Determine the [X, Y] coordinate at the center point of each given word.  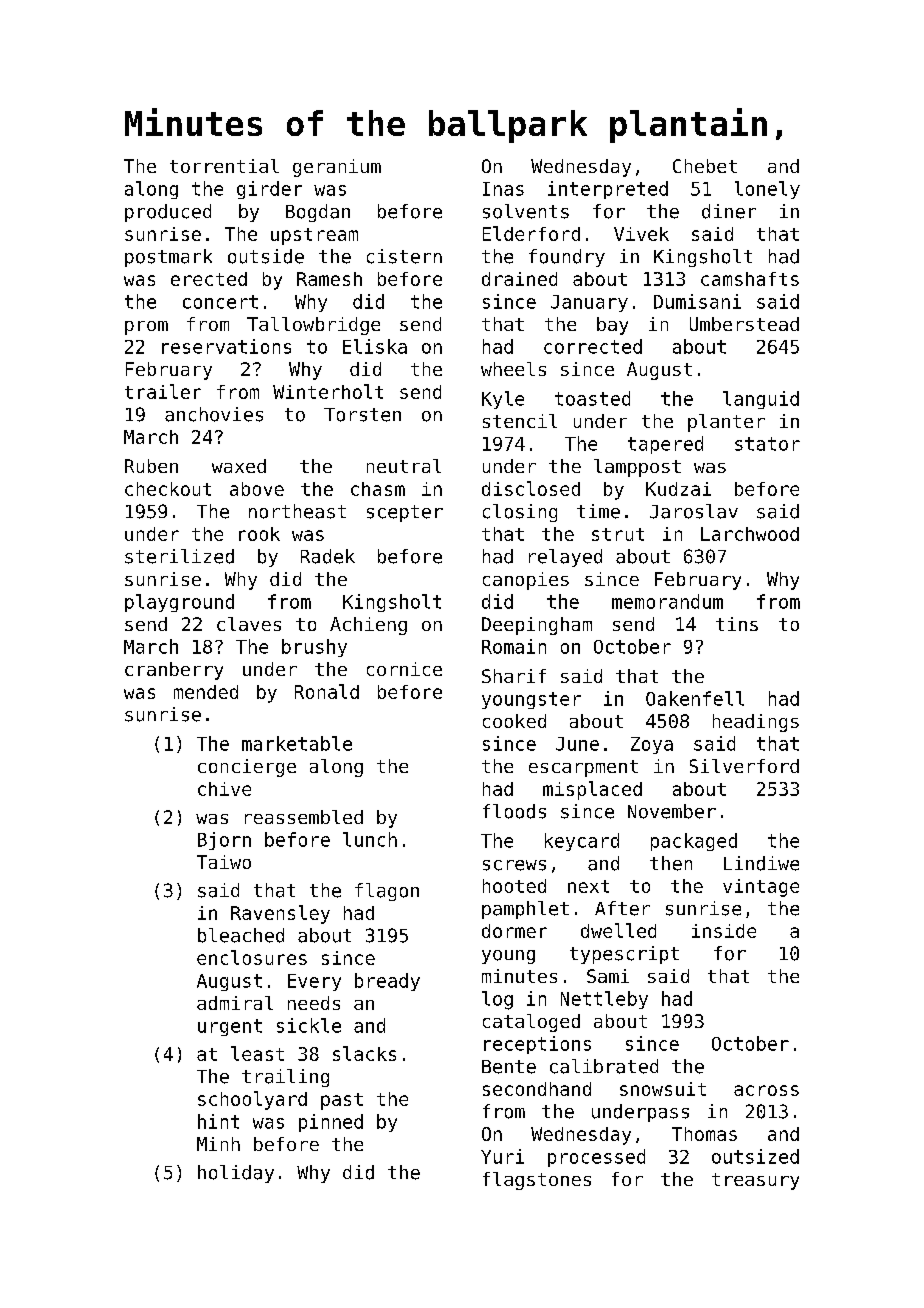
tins [737, 624]
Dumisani [697, 301]
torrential [224, 166]
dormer [514, 931]
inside [724, 931]
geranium [337, 168]
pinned [331, 1123]
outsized [755, 1156]
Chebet [705, 166]
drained [519, 279]
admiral [235, 1003]
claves [249, 624]
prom [146, 328]
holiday [236, 1174]
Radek [328, 556]
